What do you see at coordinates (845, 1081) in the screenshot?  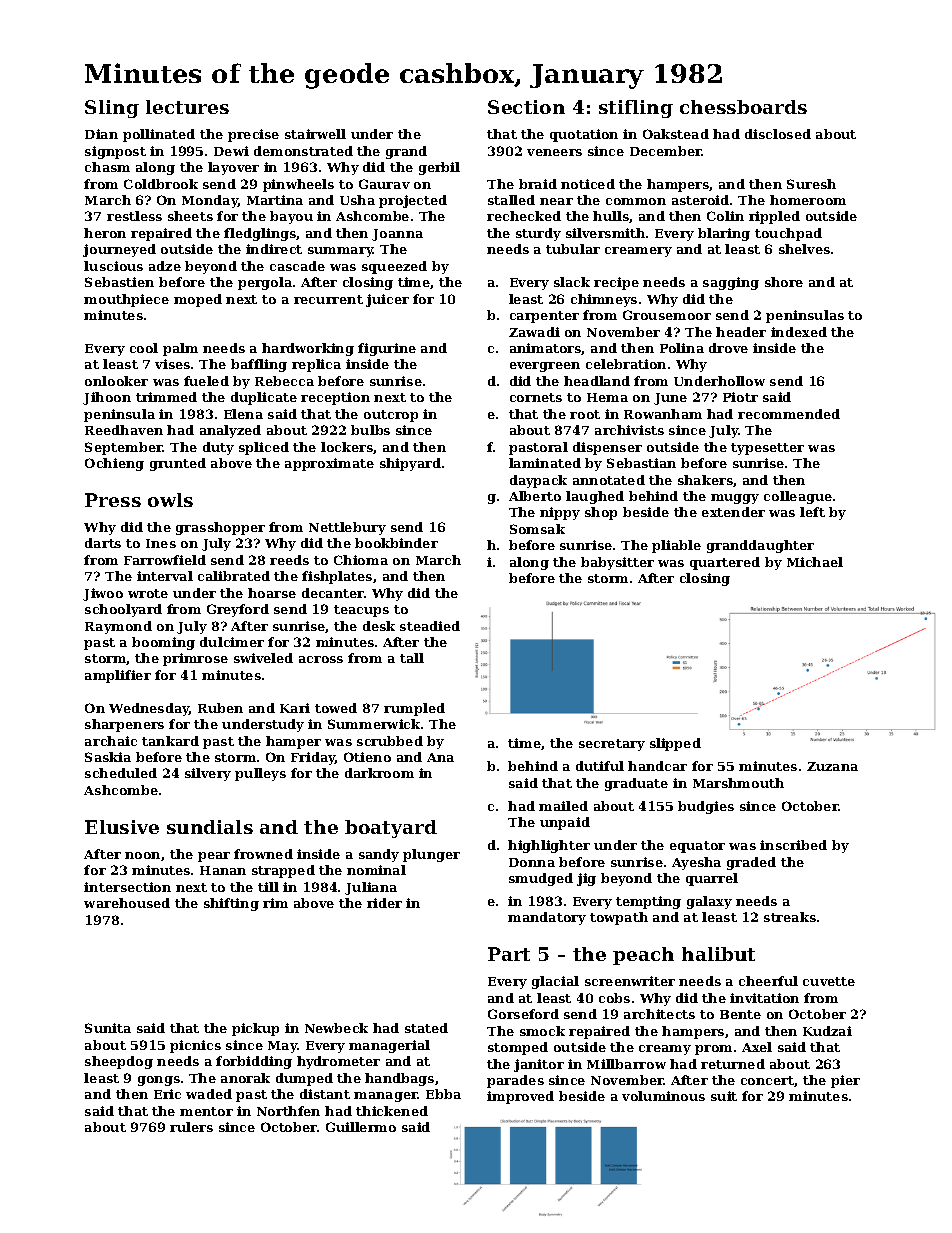 I see `pier` at bounding box center [845, 1081].
